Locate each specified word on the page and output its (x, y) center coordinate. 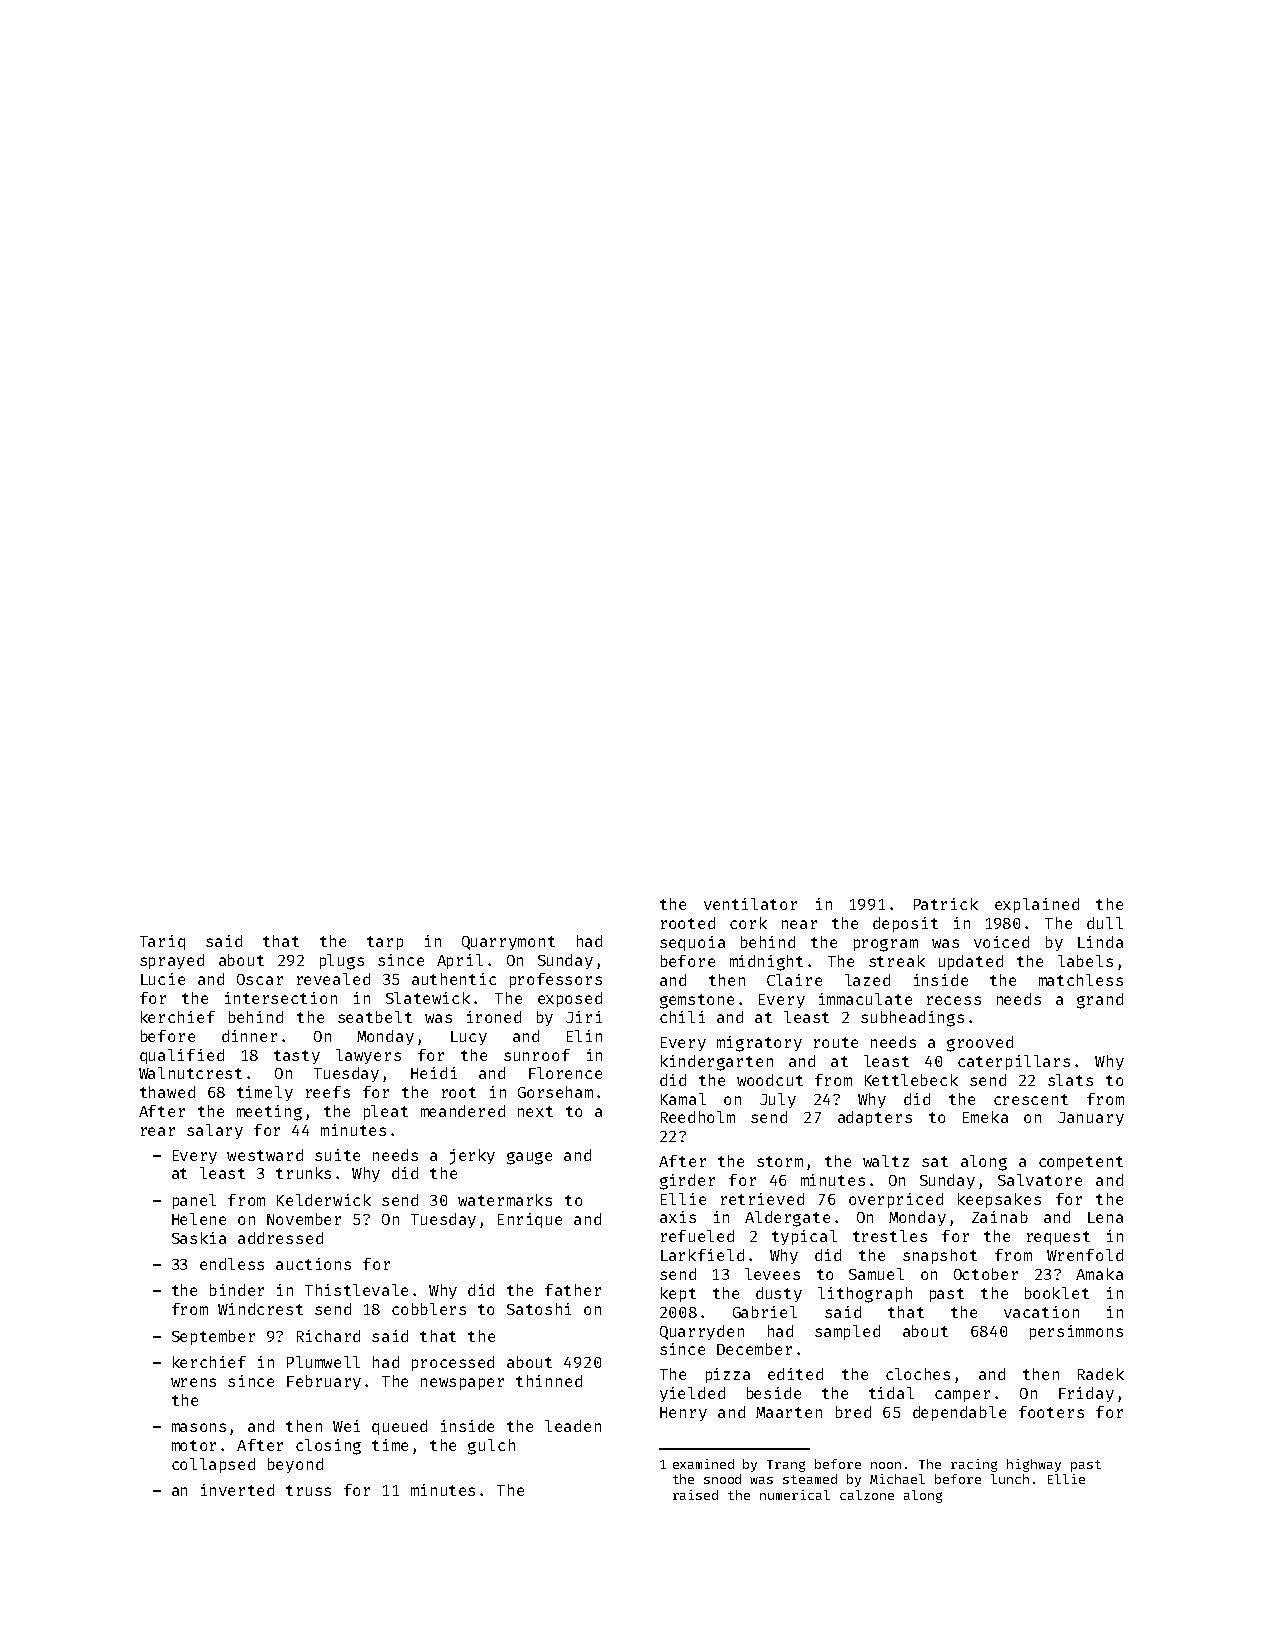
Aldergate (787, 1219)
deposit (905, 924)
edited (795, 1374)
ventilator (750, 904)
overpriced (896, 1200)
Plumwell (323, 1362)
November (304, 1219)
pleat (386, 1112)
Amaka (1099, 1274)
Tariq (162, 942)
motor (194, 1445)
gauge (529, 1158)
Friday (1086, 1394)
